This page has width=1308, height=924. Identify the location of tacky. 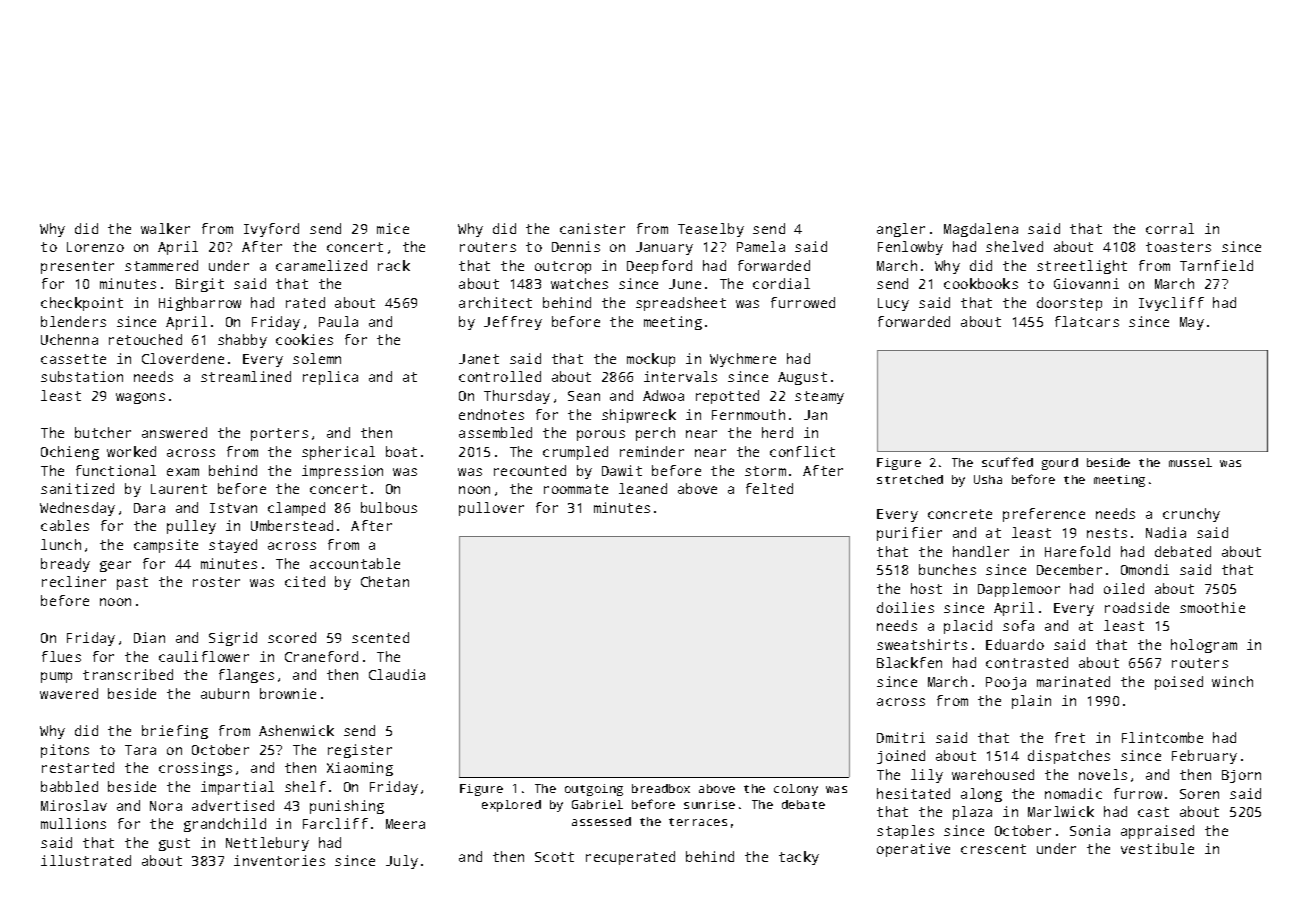
(799, 858).
